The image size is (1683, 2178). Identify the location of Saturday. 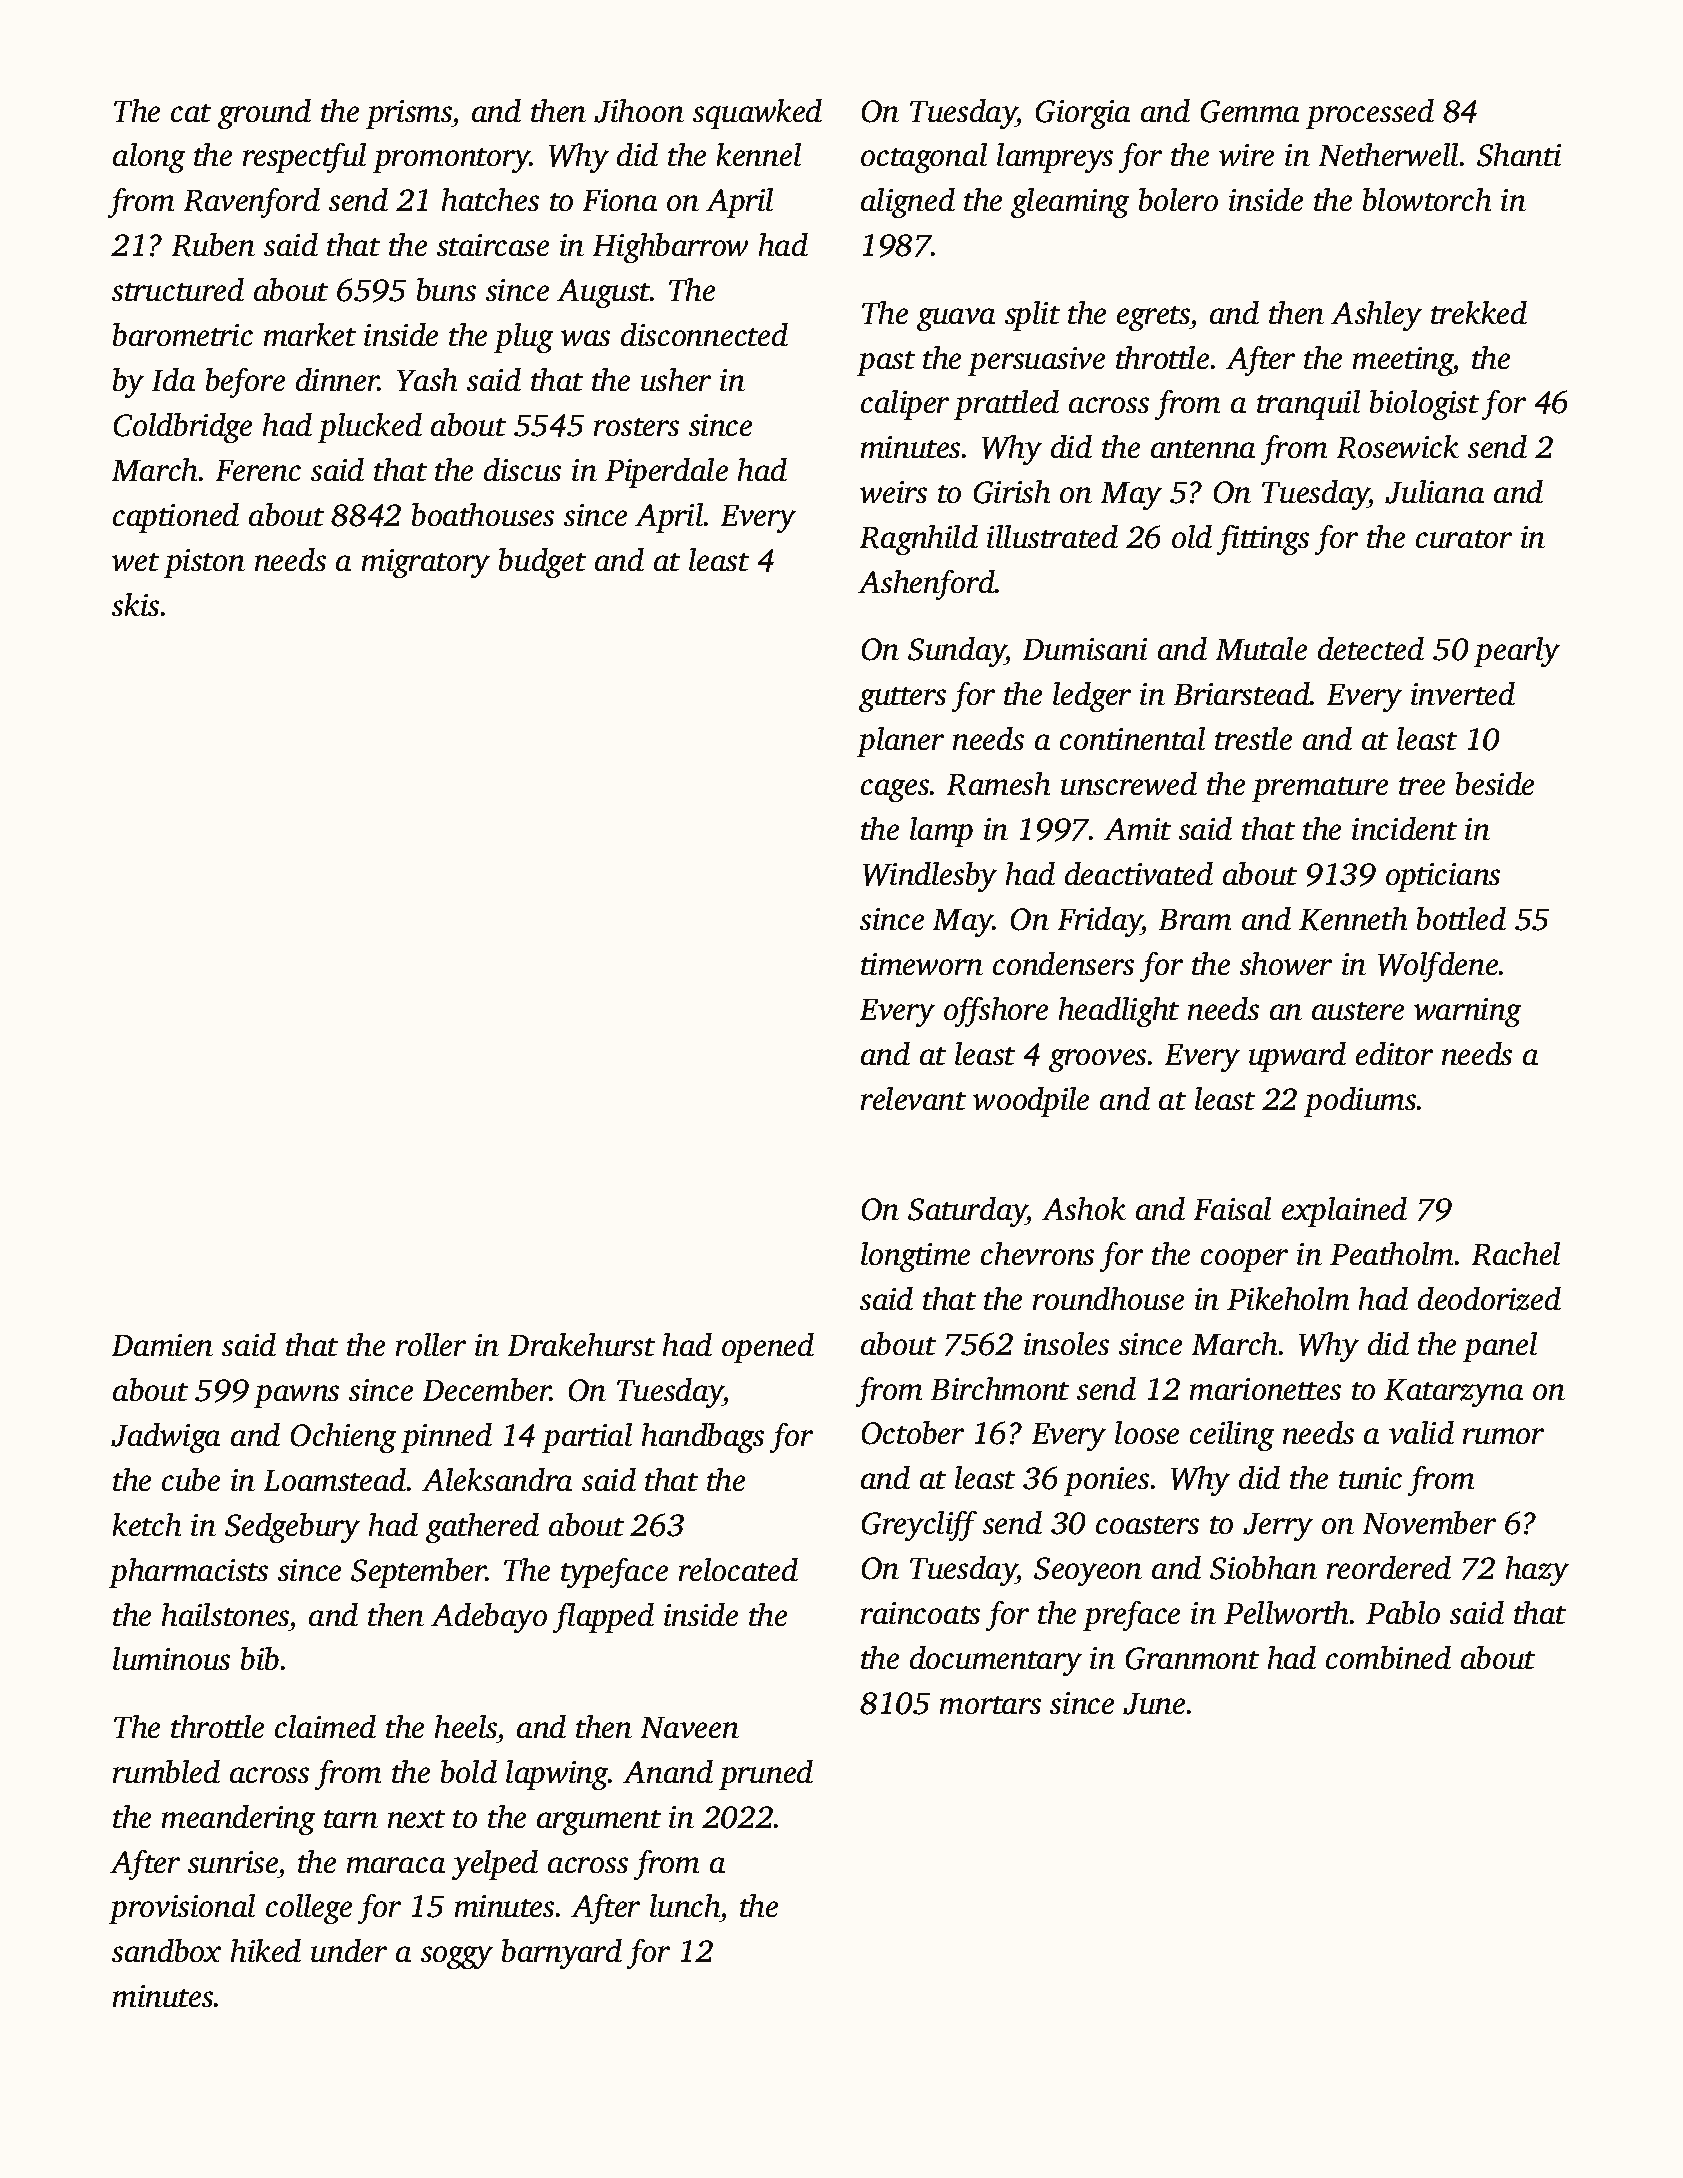
(967, 1212).
